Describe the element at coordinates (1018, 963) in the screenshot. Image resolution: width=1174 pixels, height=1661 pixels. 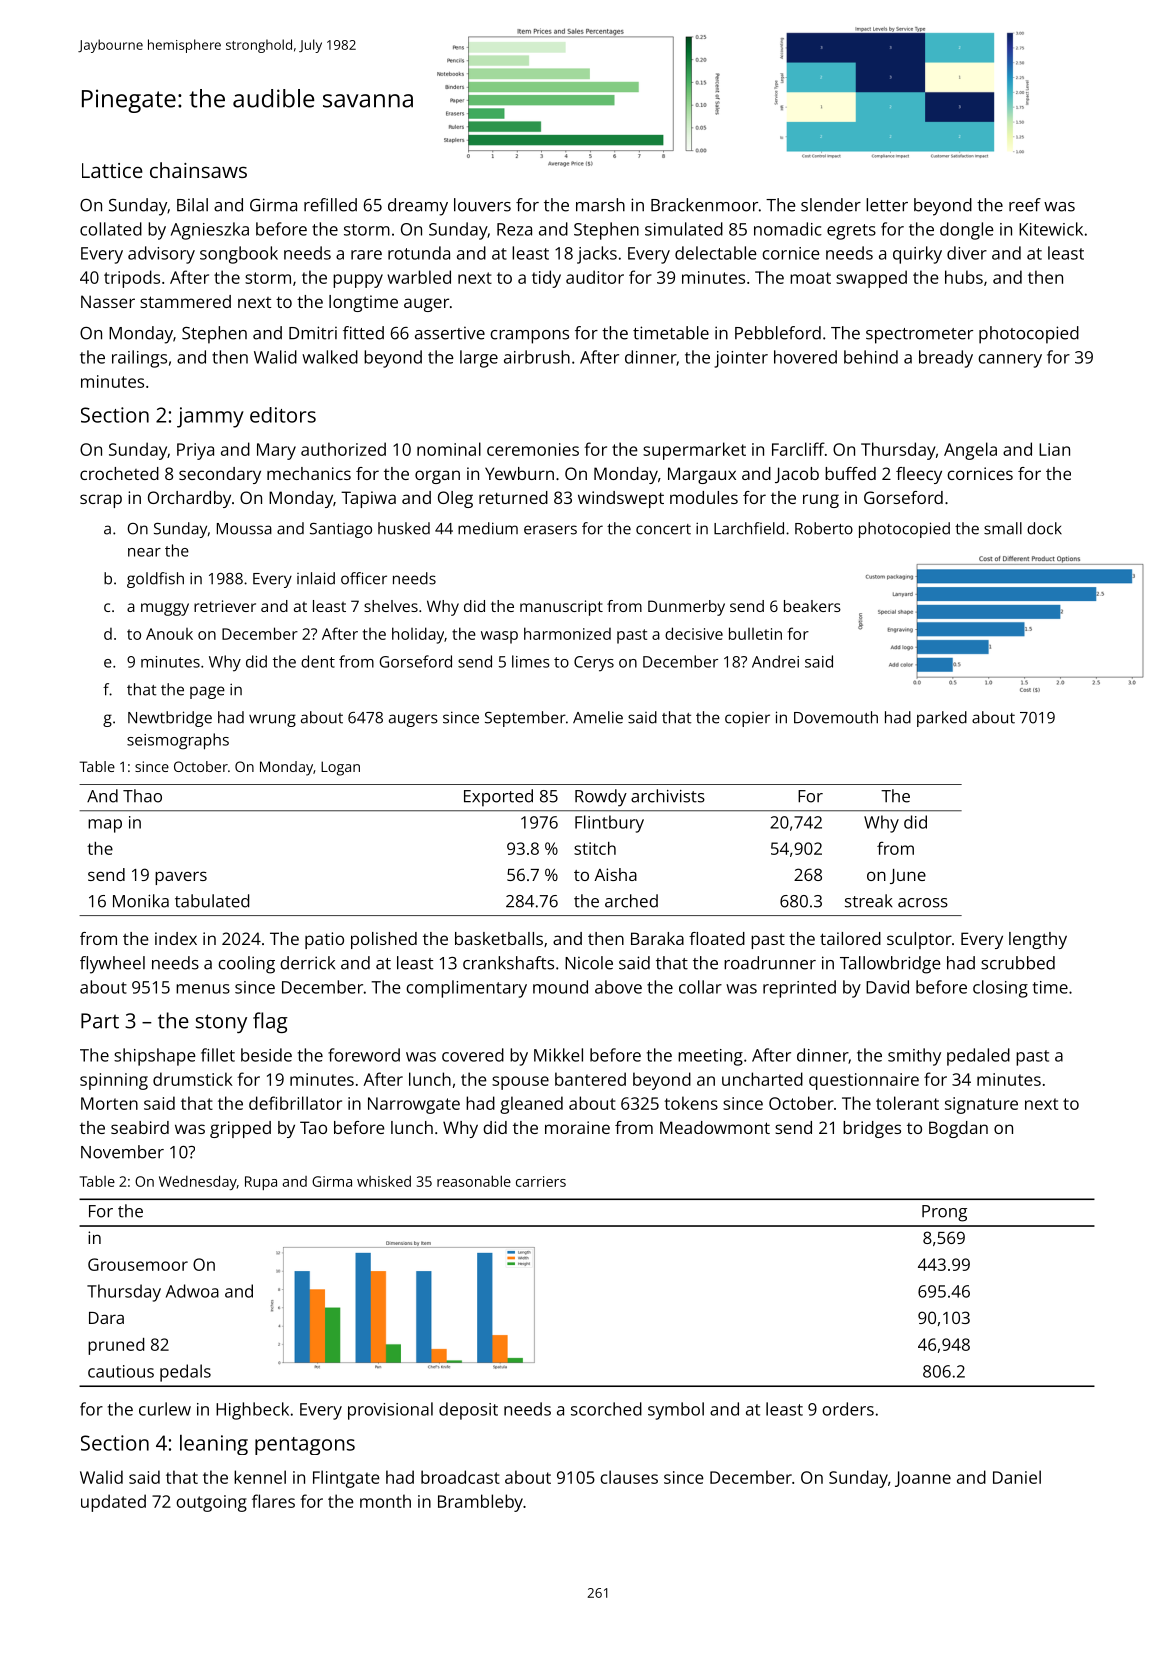
I see `scrubbed` at that location.
